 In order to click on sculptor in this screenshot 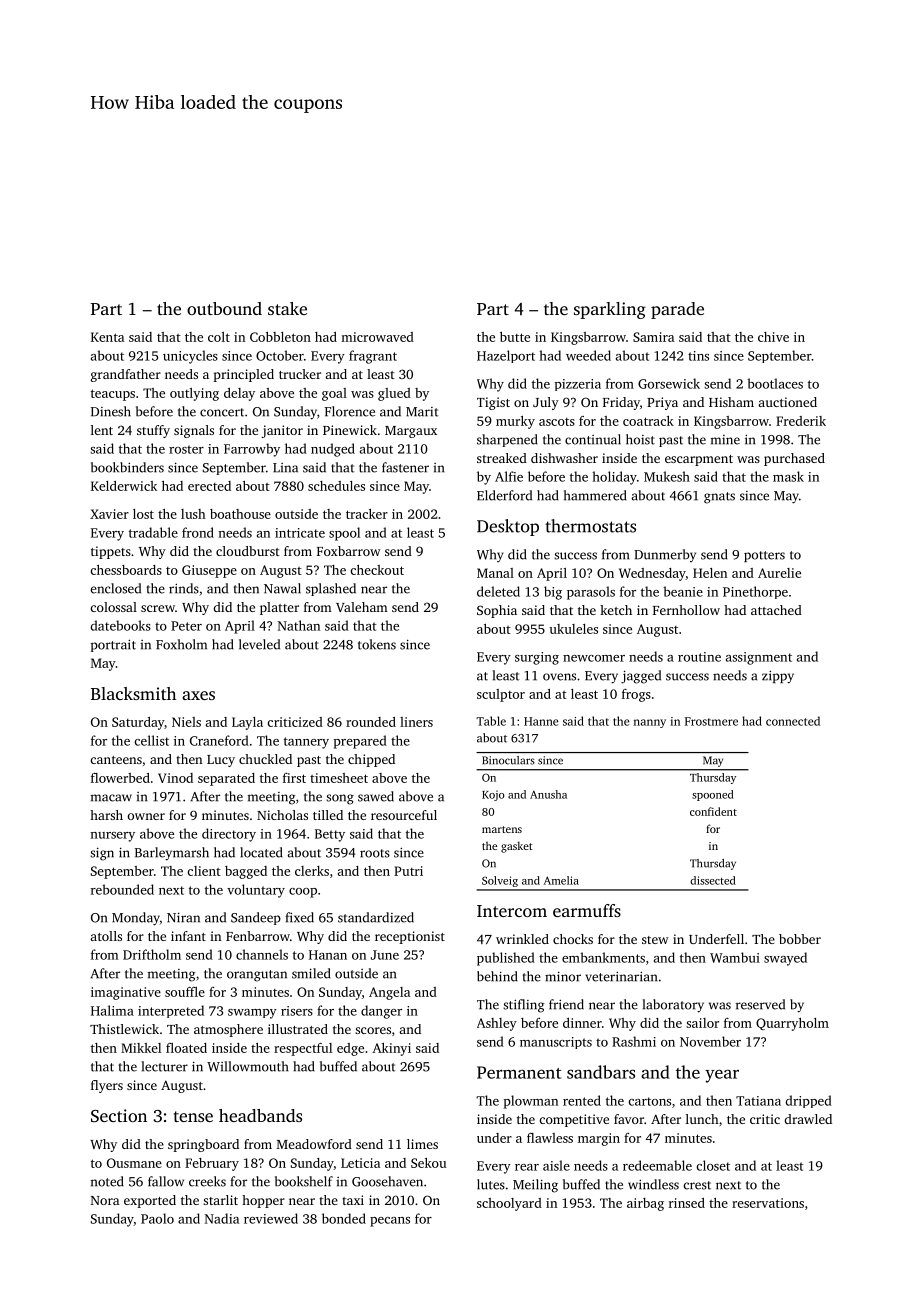, I will do `click(501, 695)`.
